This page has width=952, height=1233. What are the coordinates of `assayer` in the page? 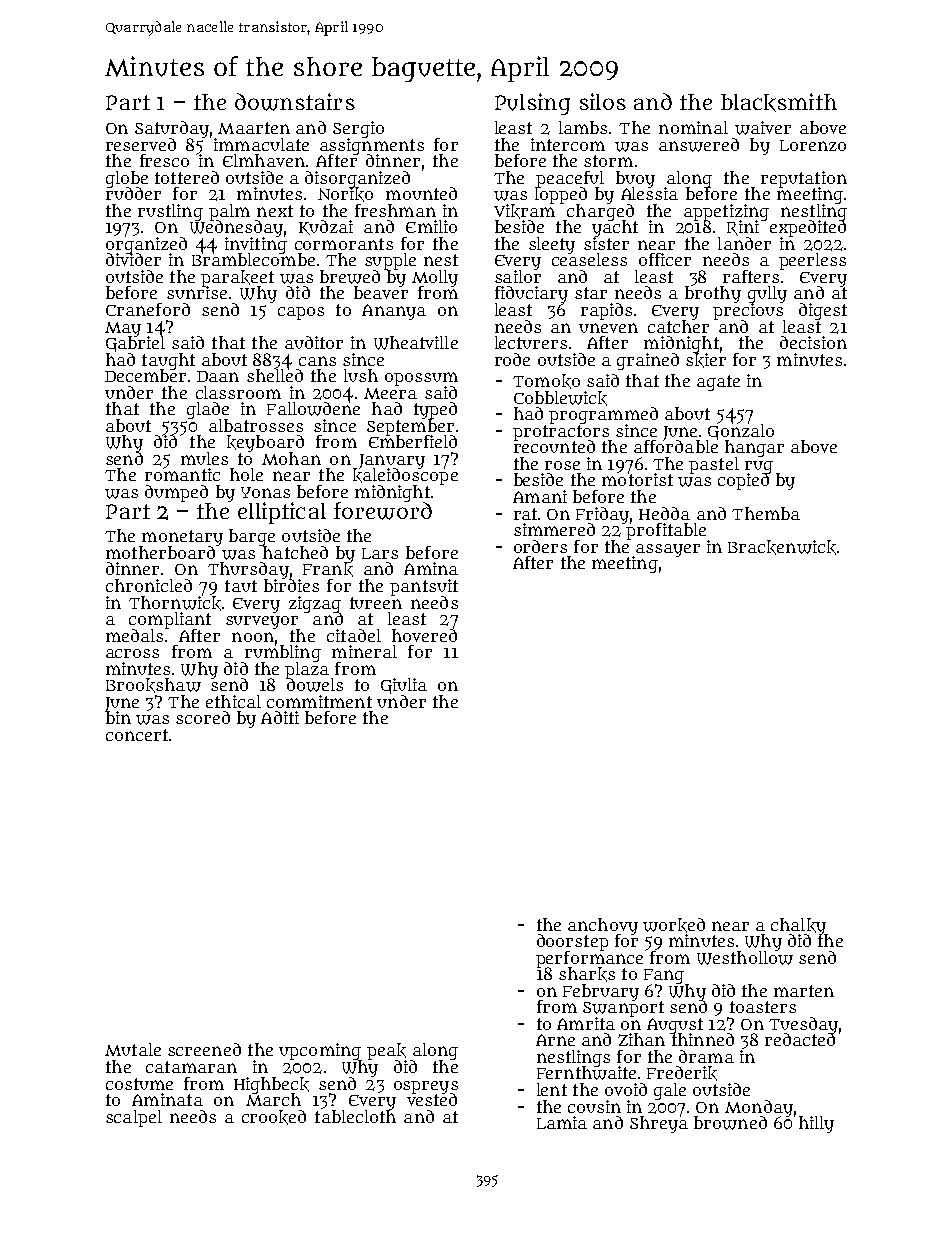 It's located at (668, 550).
